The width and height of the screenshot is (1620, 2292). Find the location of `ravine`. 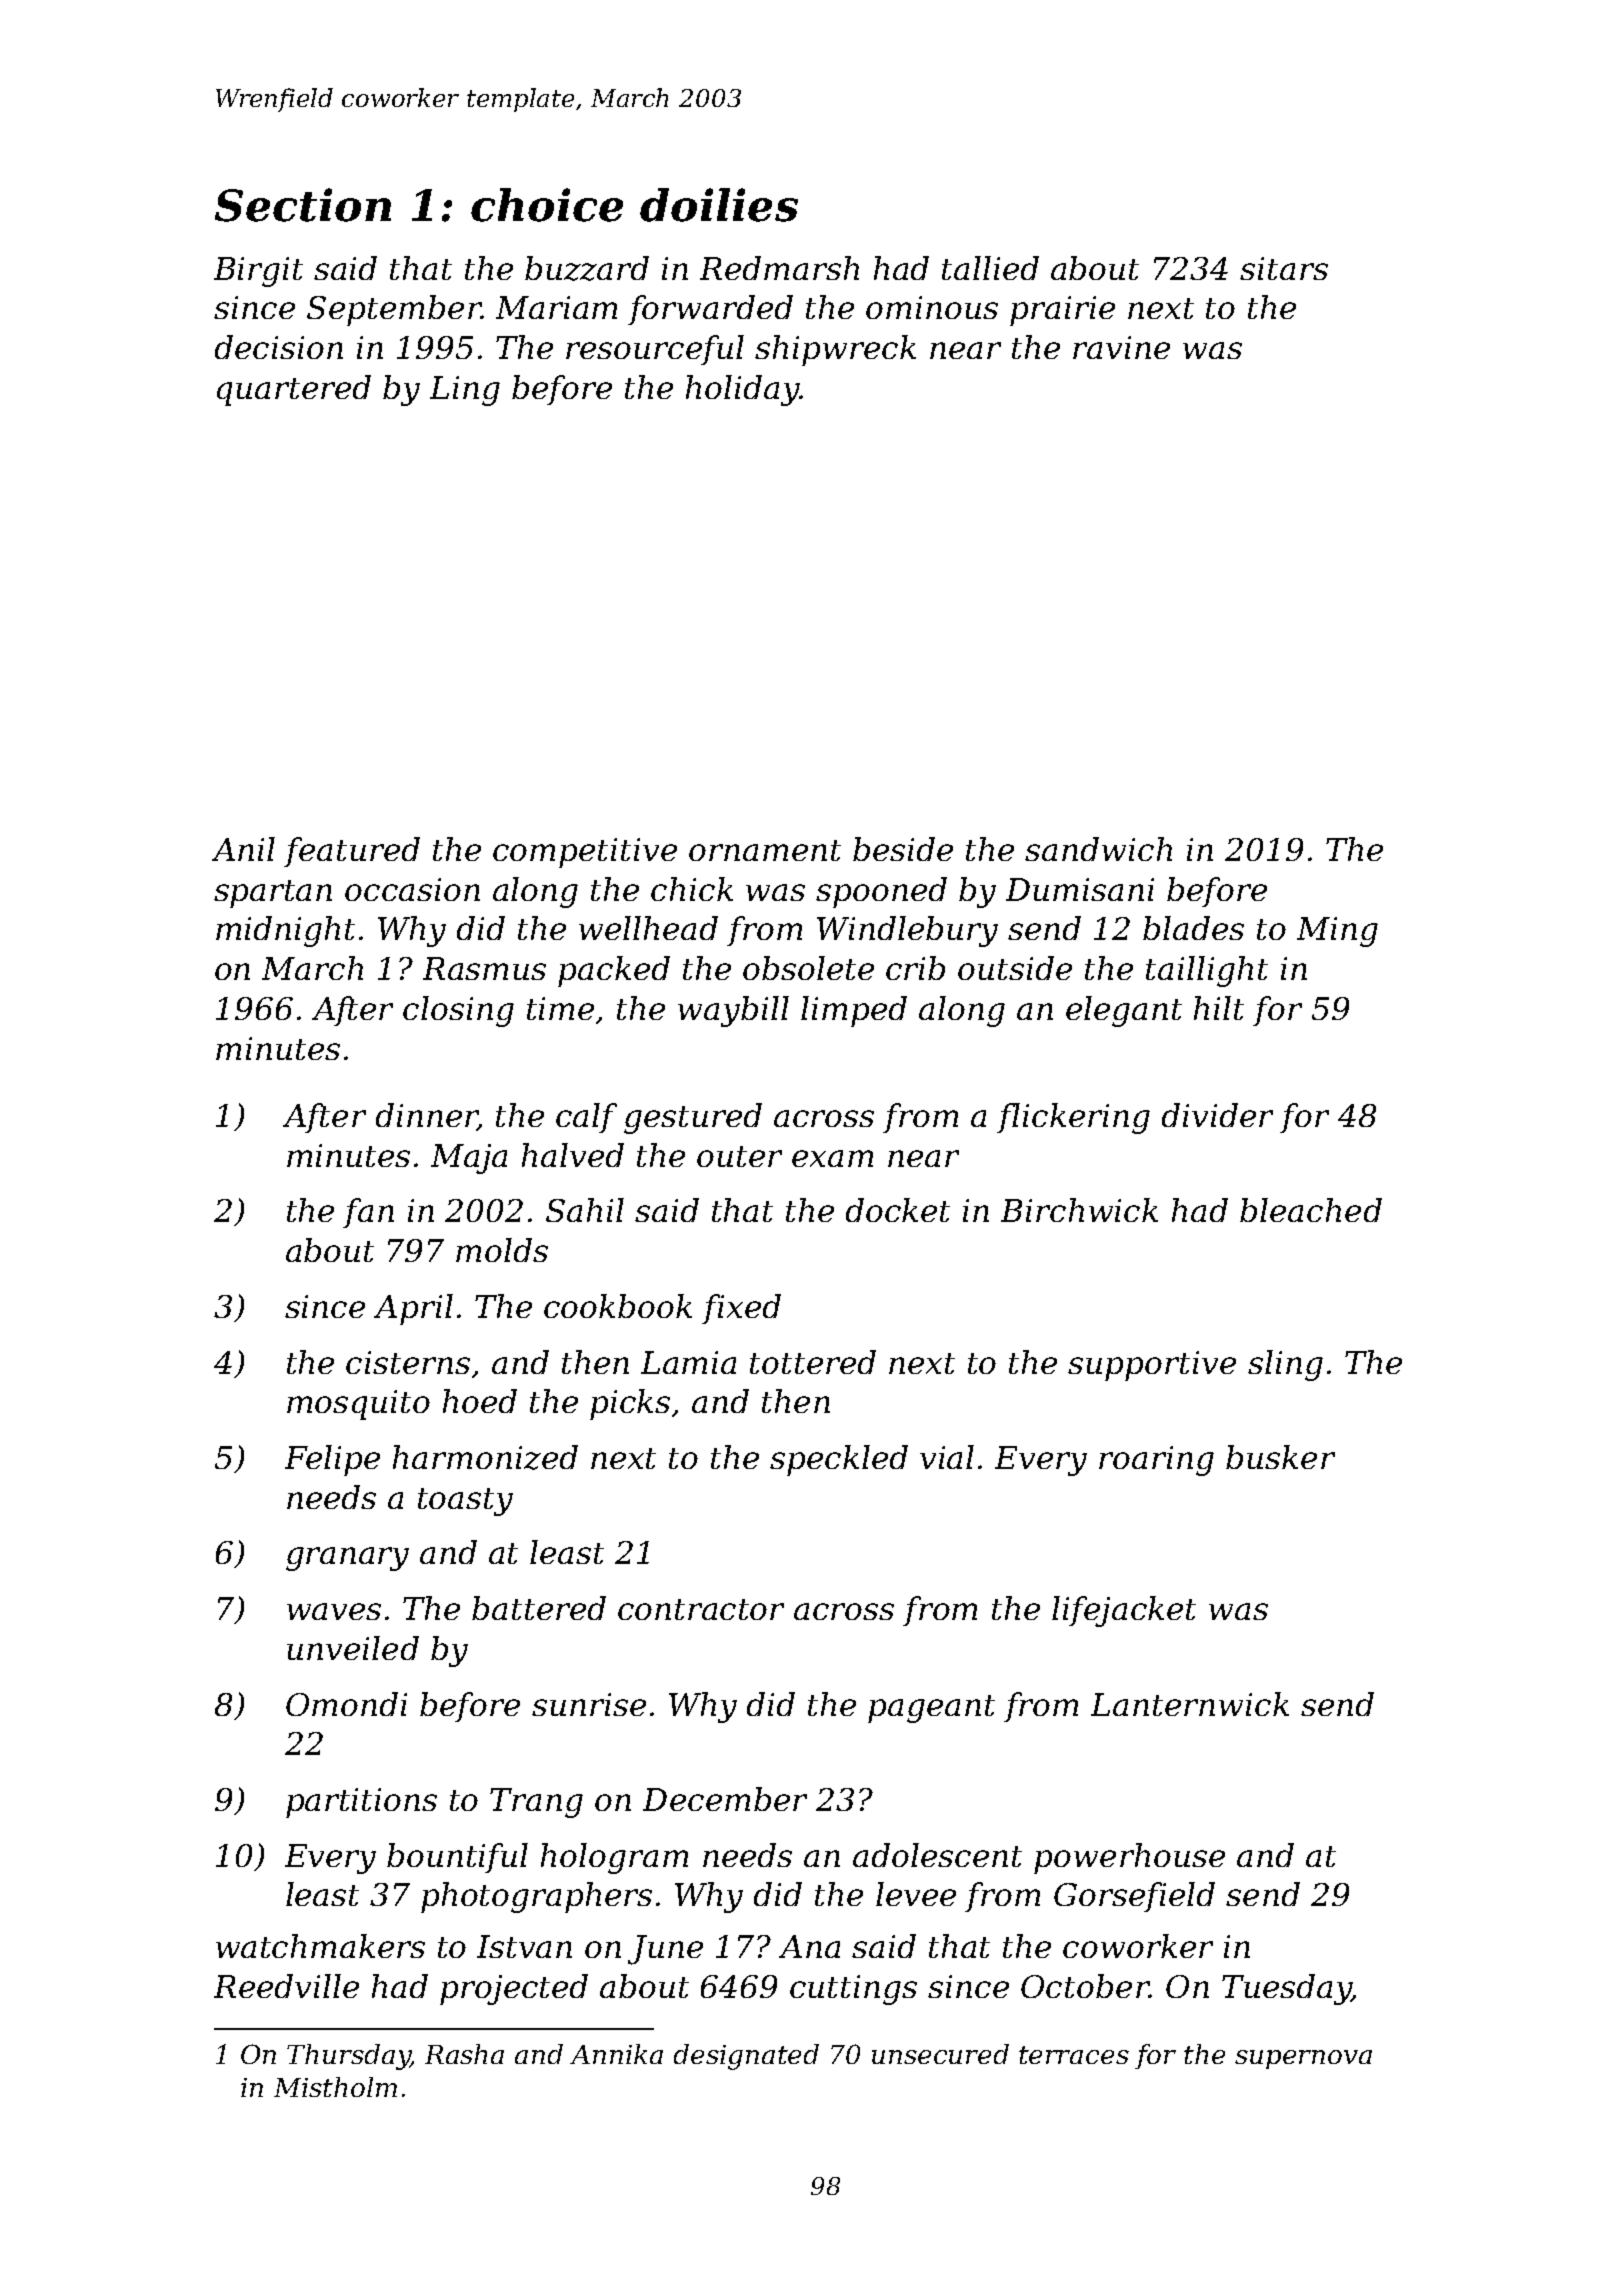

ravine is located at coordinates (1121, 347).
